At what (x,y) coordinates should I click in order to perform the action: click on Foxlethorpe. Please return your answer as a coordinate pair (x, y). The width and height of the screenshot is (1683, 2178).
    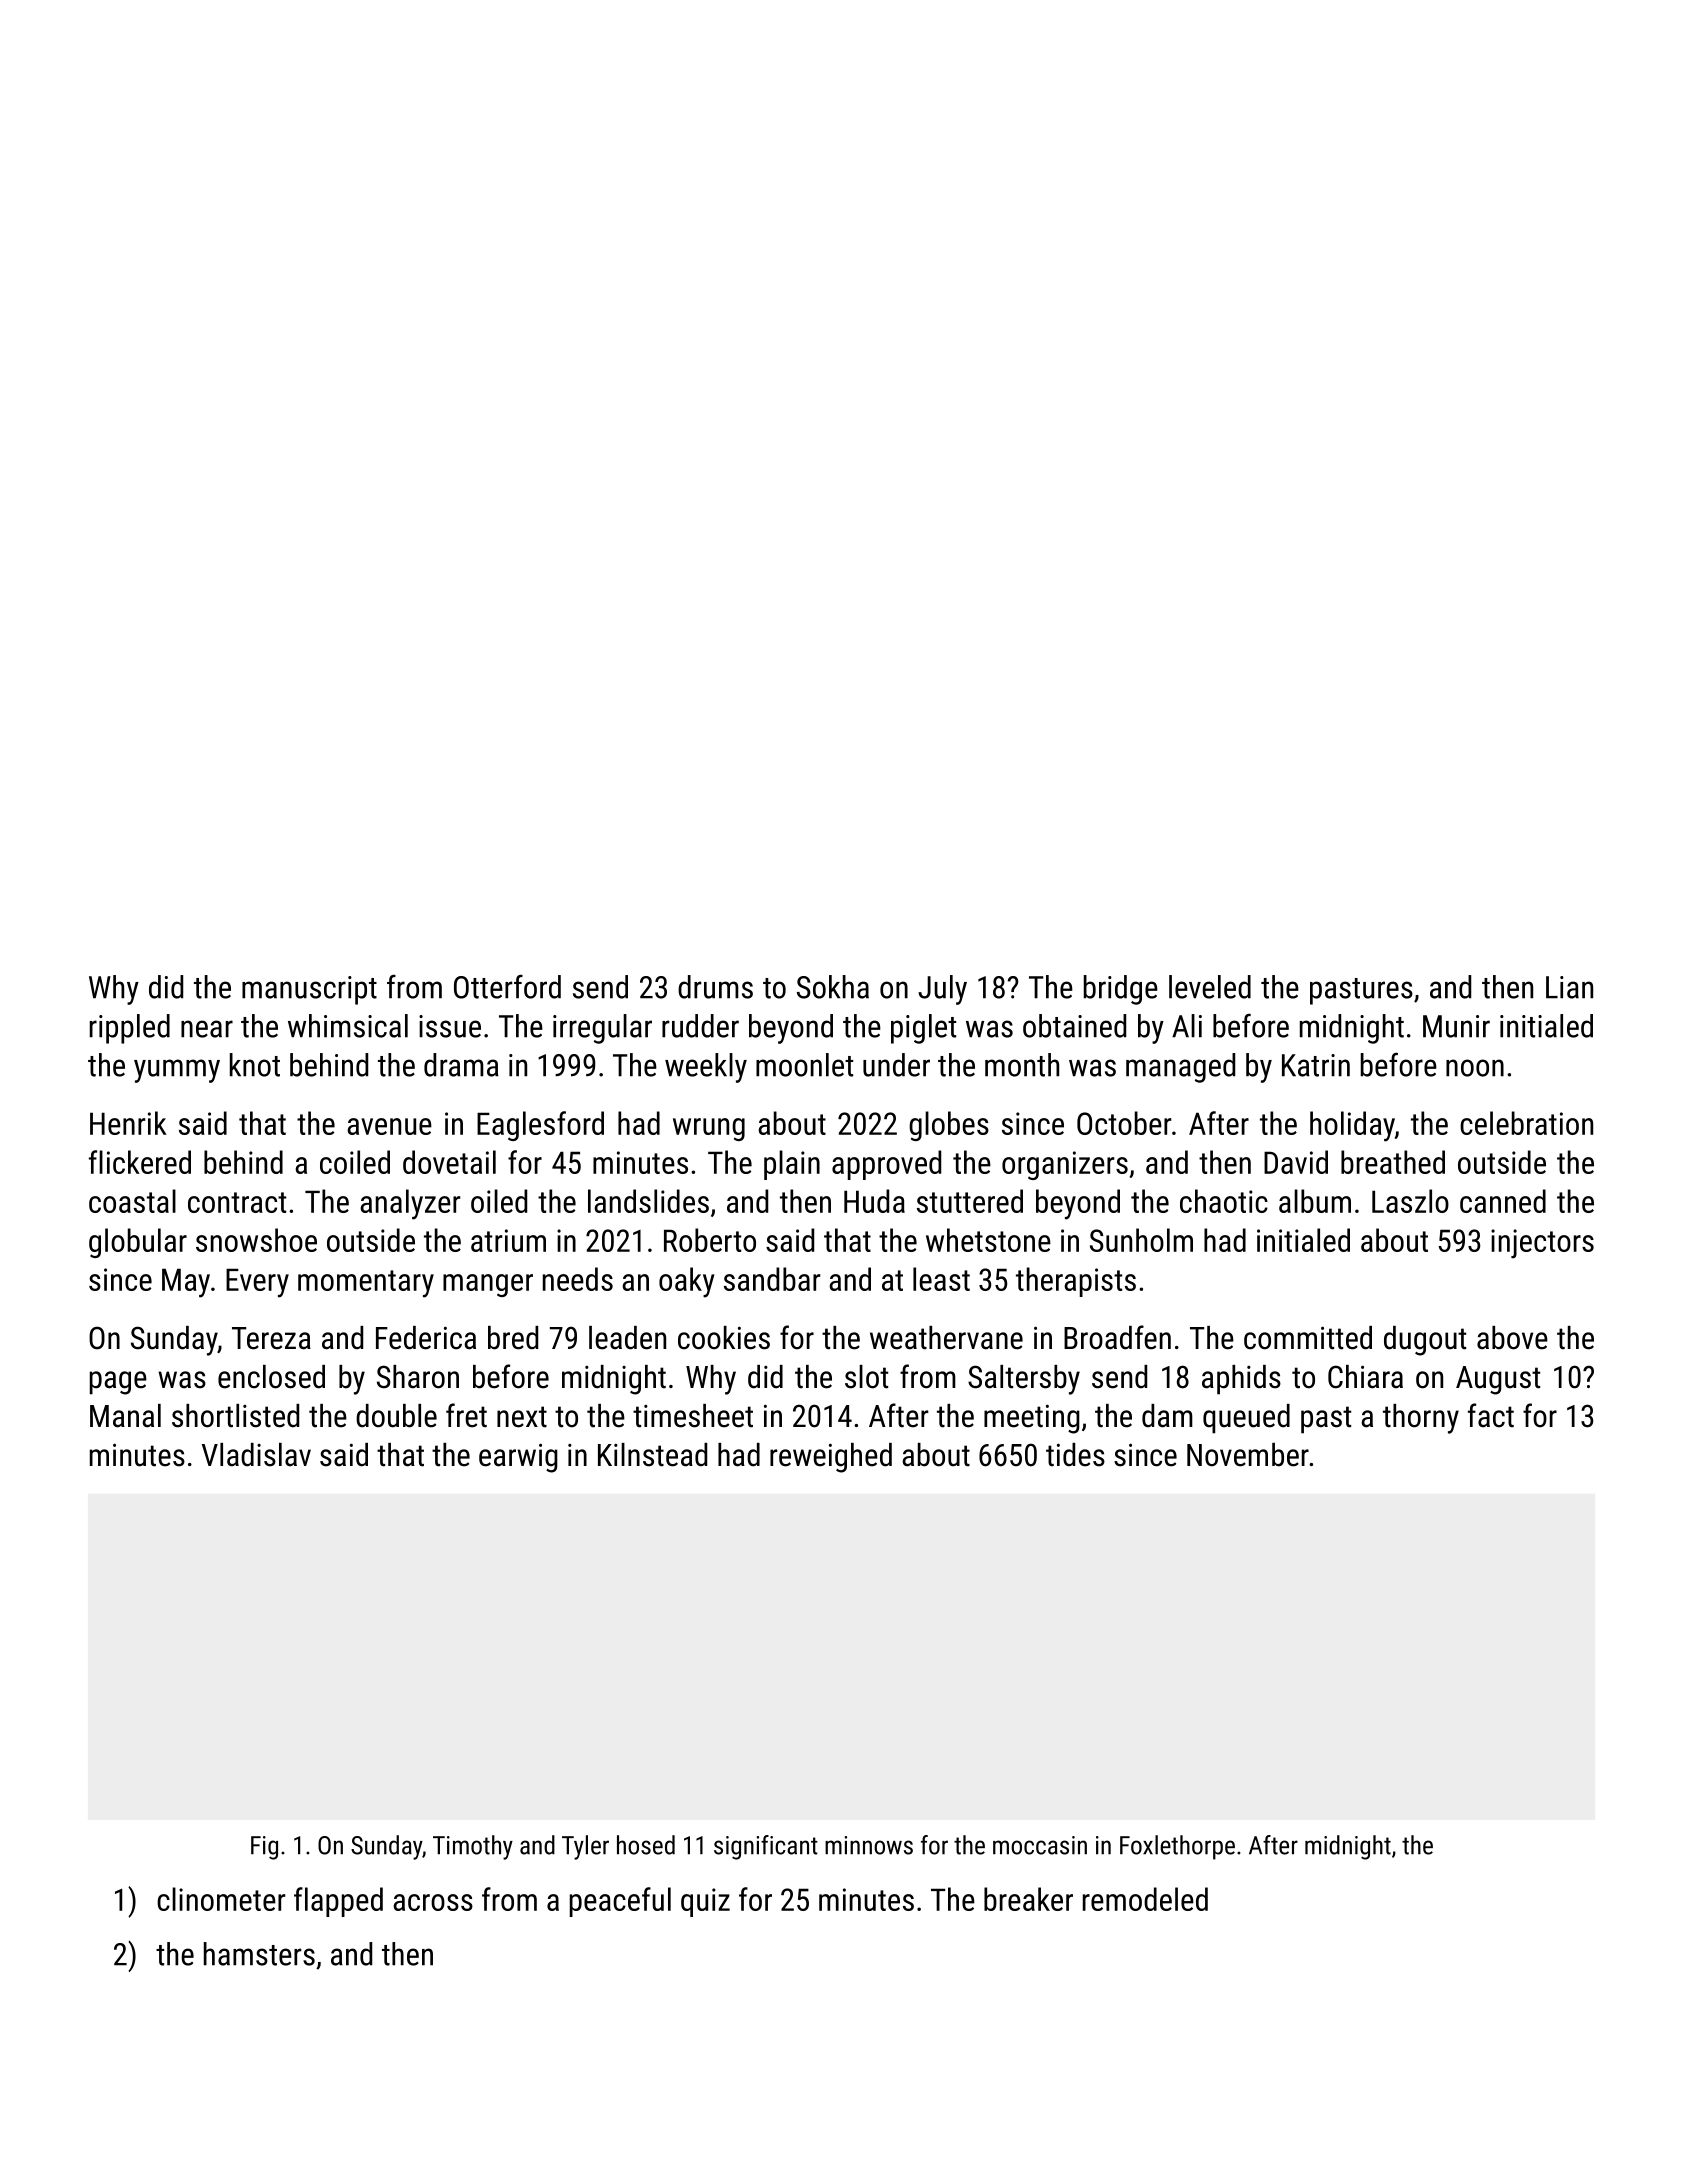
    Looking at the image, I should click on (1177, 1847).
